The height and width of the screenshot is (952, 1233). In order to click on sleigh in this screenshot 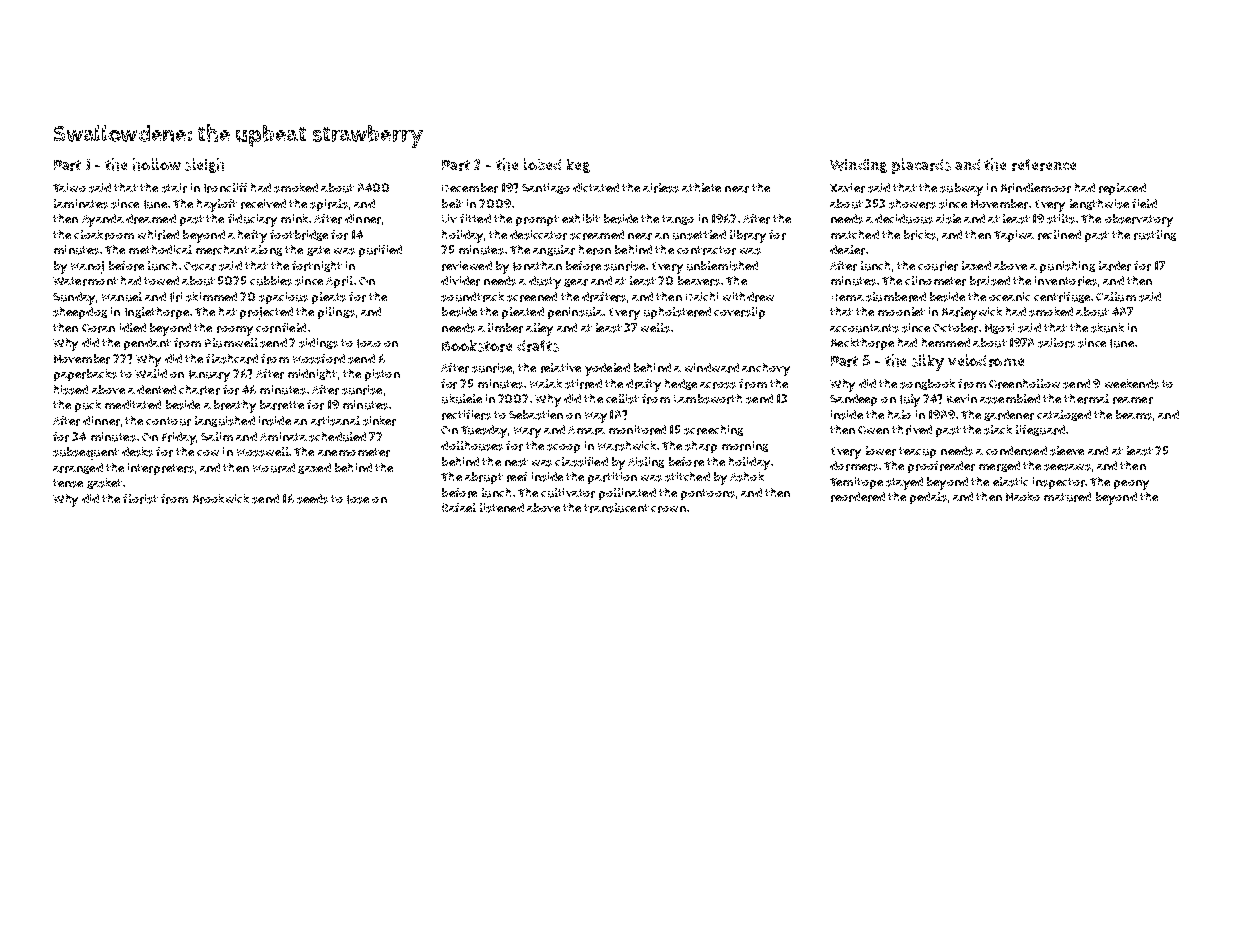, I will do `click(204, 165)`.
